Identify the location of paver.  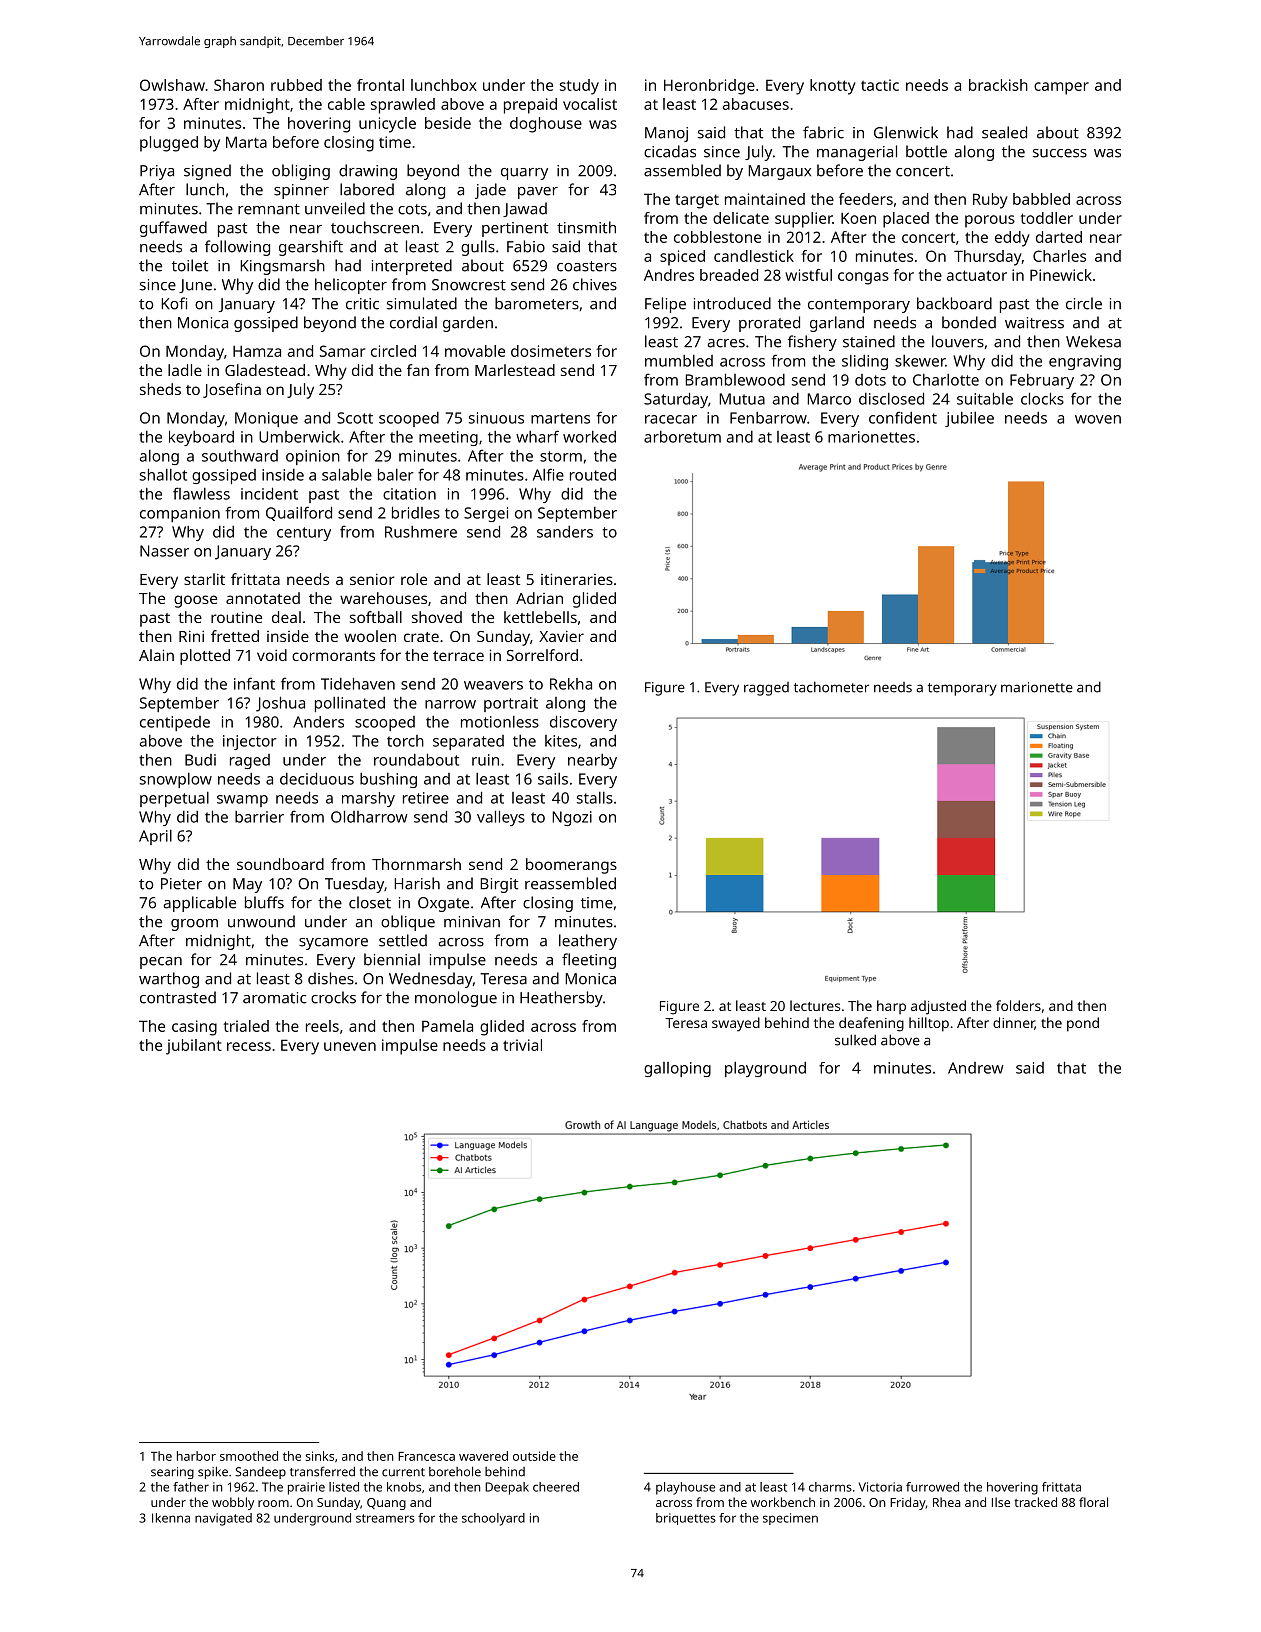
(538, 193).
